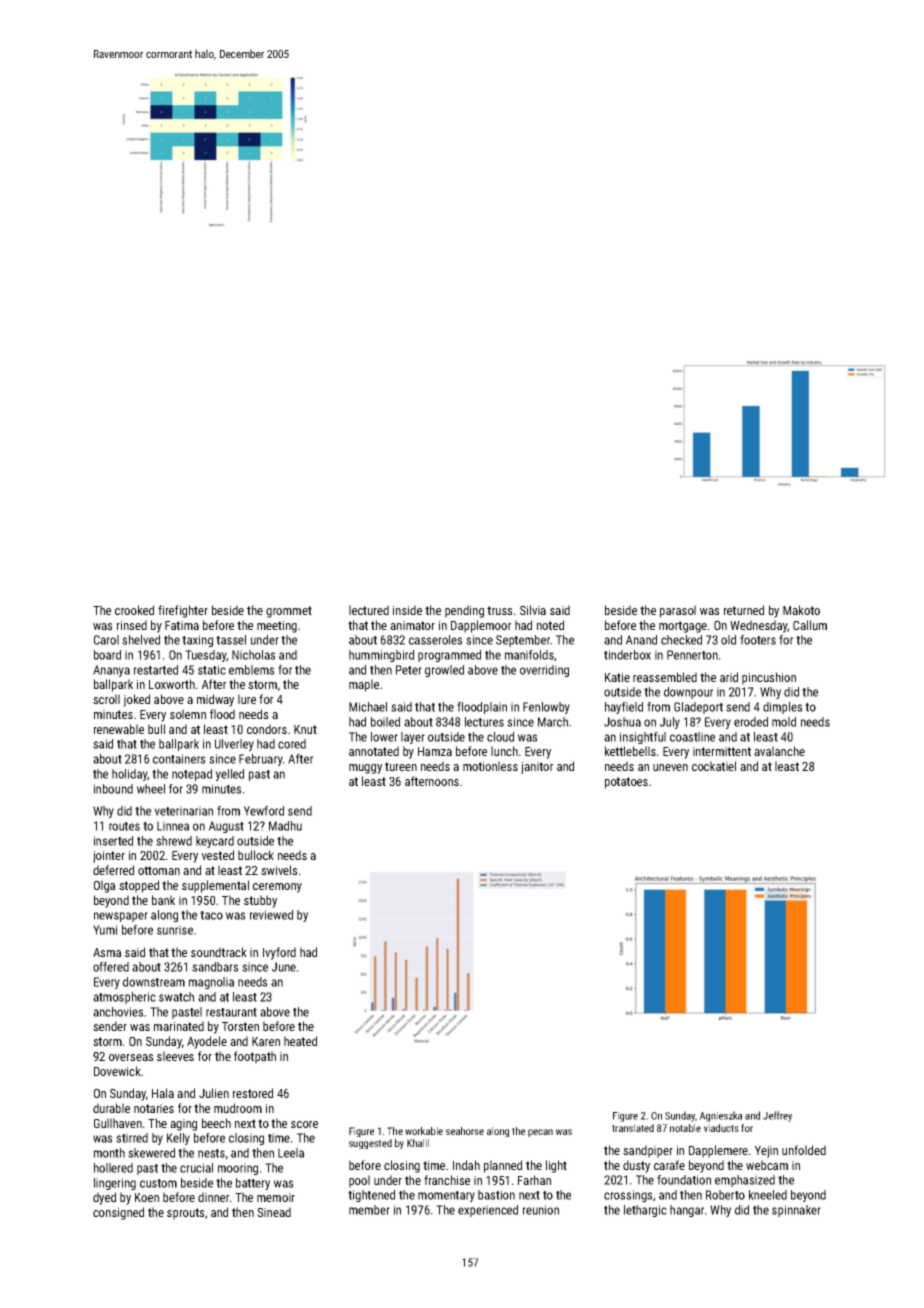 The height and width of the screenshot is (1308, 924). Describe the element at coordinates (118, 1012) in the screenshot. I see `anchovies` at that location.
